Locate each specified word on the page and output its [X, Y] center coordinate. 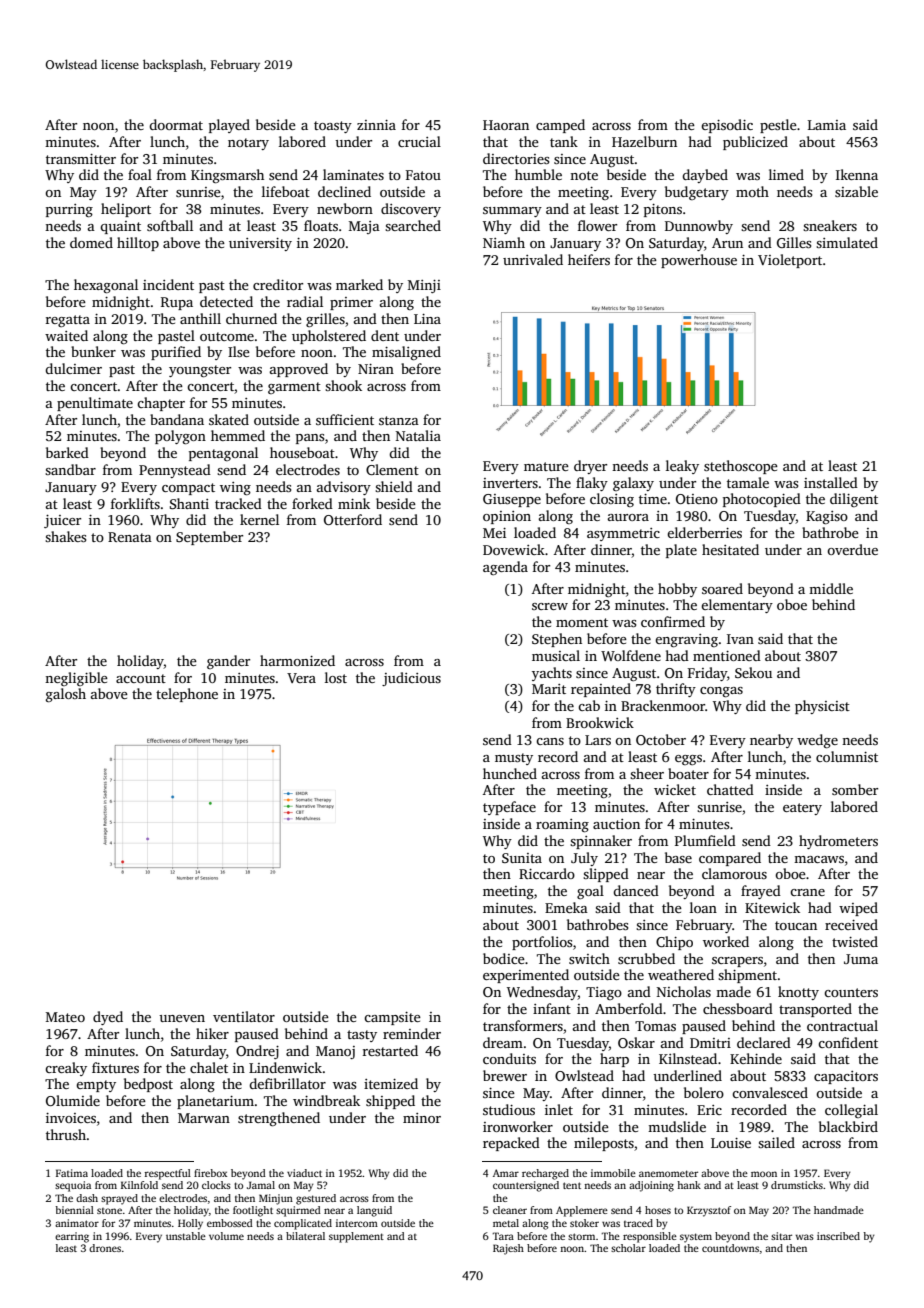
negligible [76, 679]
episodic [727, 126]
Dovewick [514, 549]
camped [560, 126]
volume [226, 1236]
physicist [822, 707]
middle [831, 588]
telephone [187, 695]
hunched [510, 773]
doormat [176, 124]
